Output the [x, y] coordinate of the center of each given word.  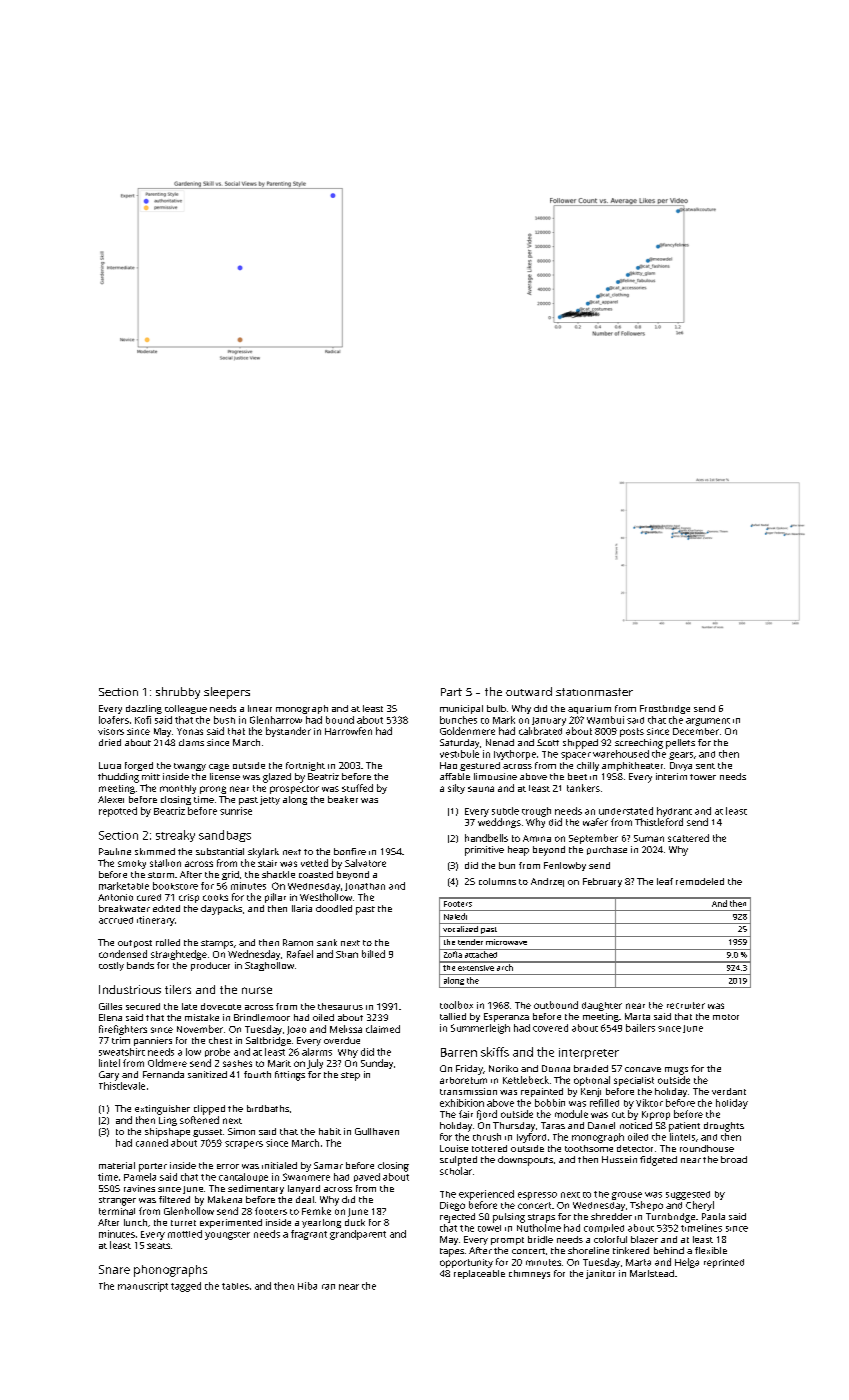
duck [355, 1222]
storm [161, 875]
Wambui [605, 720]
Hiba [307, 1286]
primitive [484, 851]
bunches [458, 720]
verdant [729, 1091]
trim [121, 1040]
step [350, 1076]
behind [669, 1250]
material [117, 1165]
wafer [595, 822]
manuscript [143, 1287]
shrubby [178, 693]
